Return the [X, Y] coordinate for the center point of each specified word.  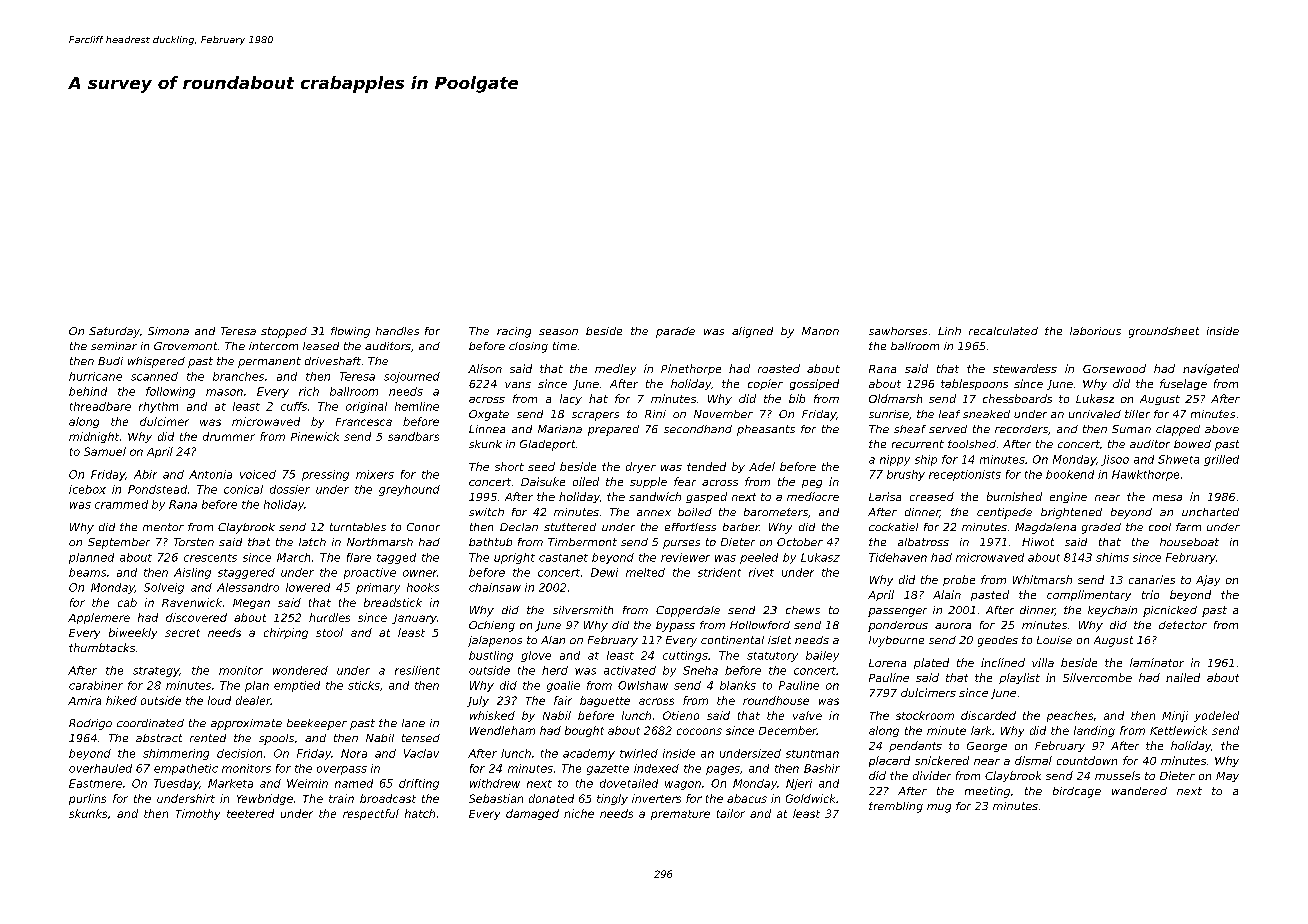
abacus [747, 798]
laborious [1095, 331]
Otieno [681, 715]
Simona [168, 331]
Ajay [1208, 580]
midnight [94, 437]
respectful [371, 814]
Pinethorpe [691, 369]
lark [981, 730]
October [800, 542]
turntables [358, 527]
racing [514, 332]
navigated [1211, 369]
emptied [297, 686]
